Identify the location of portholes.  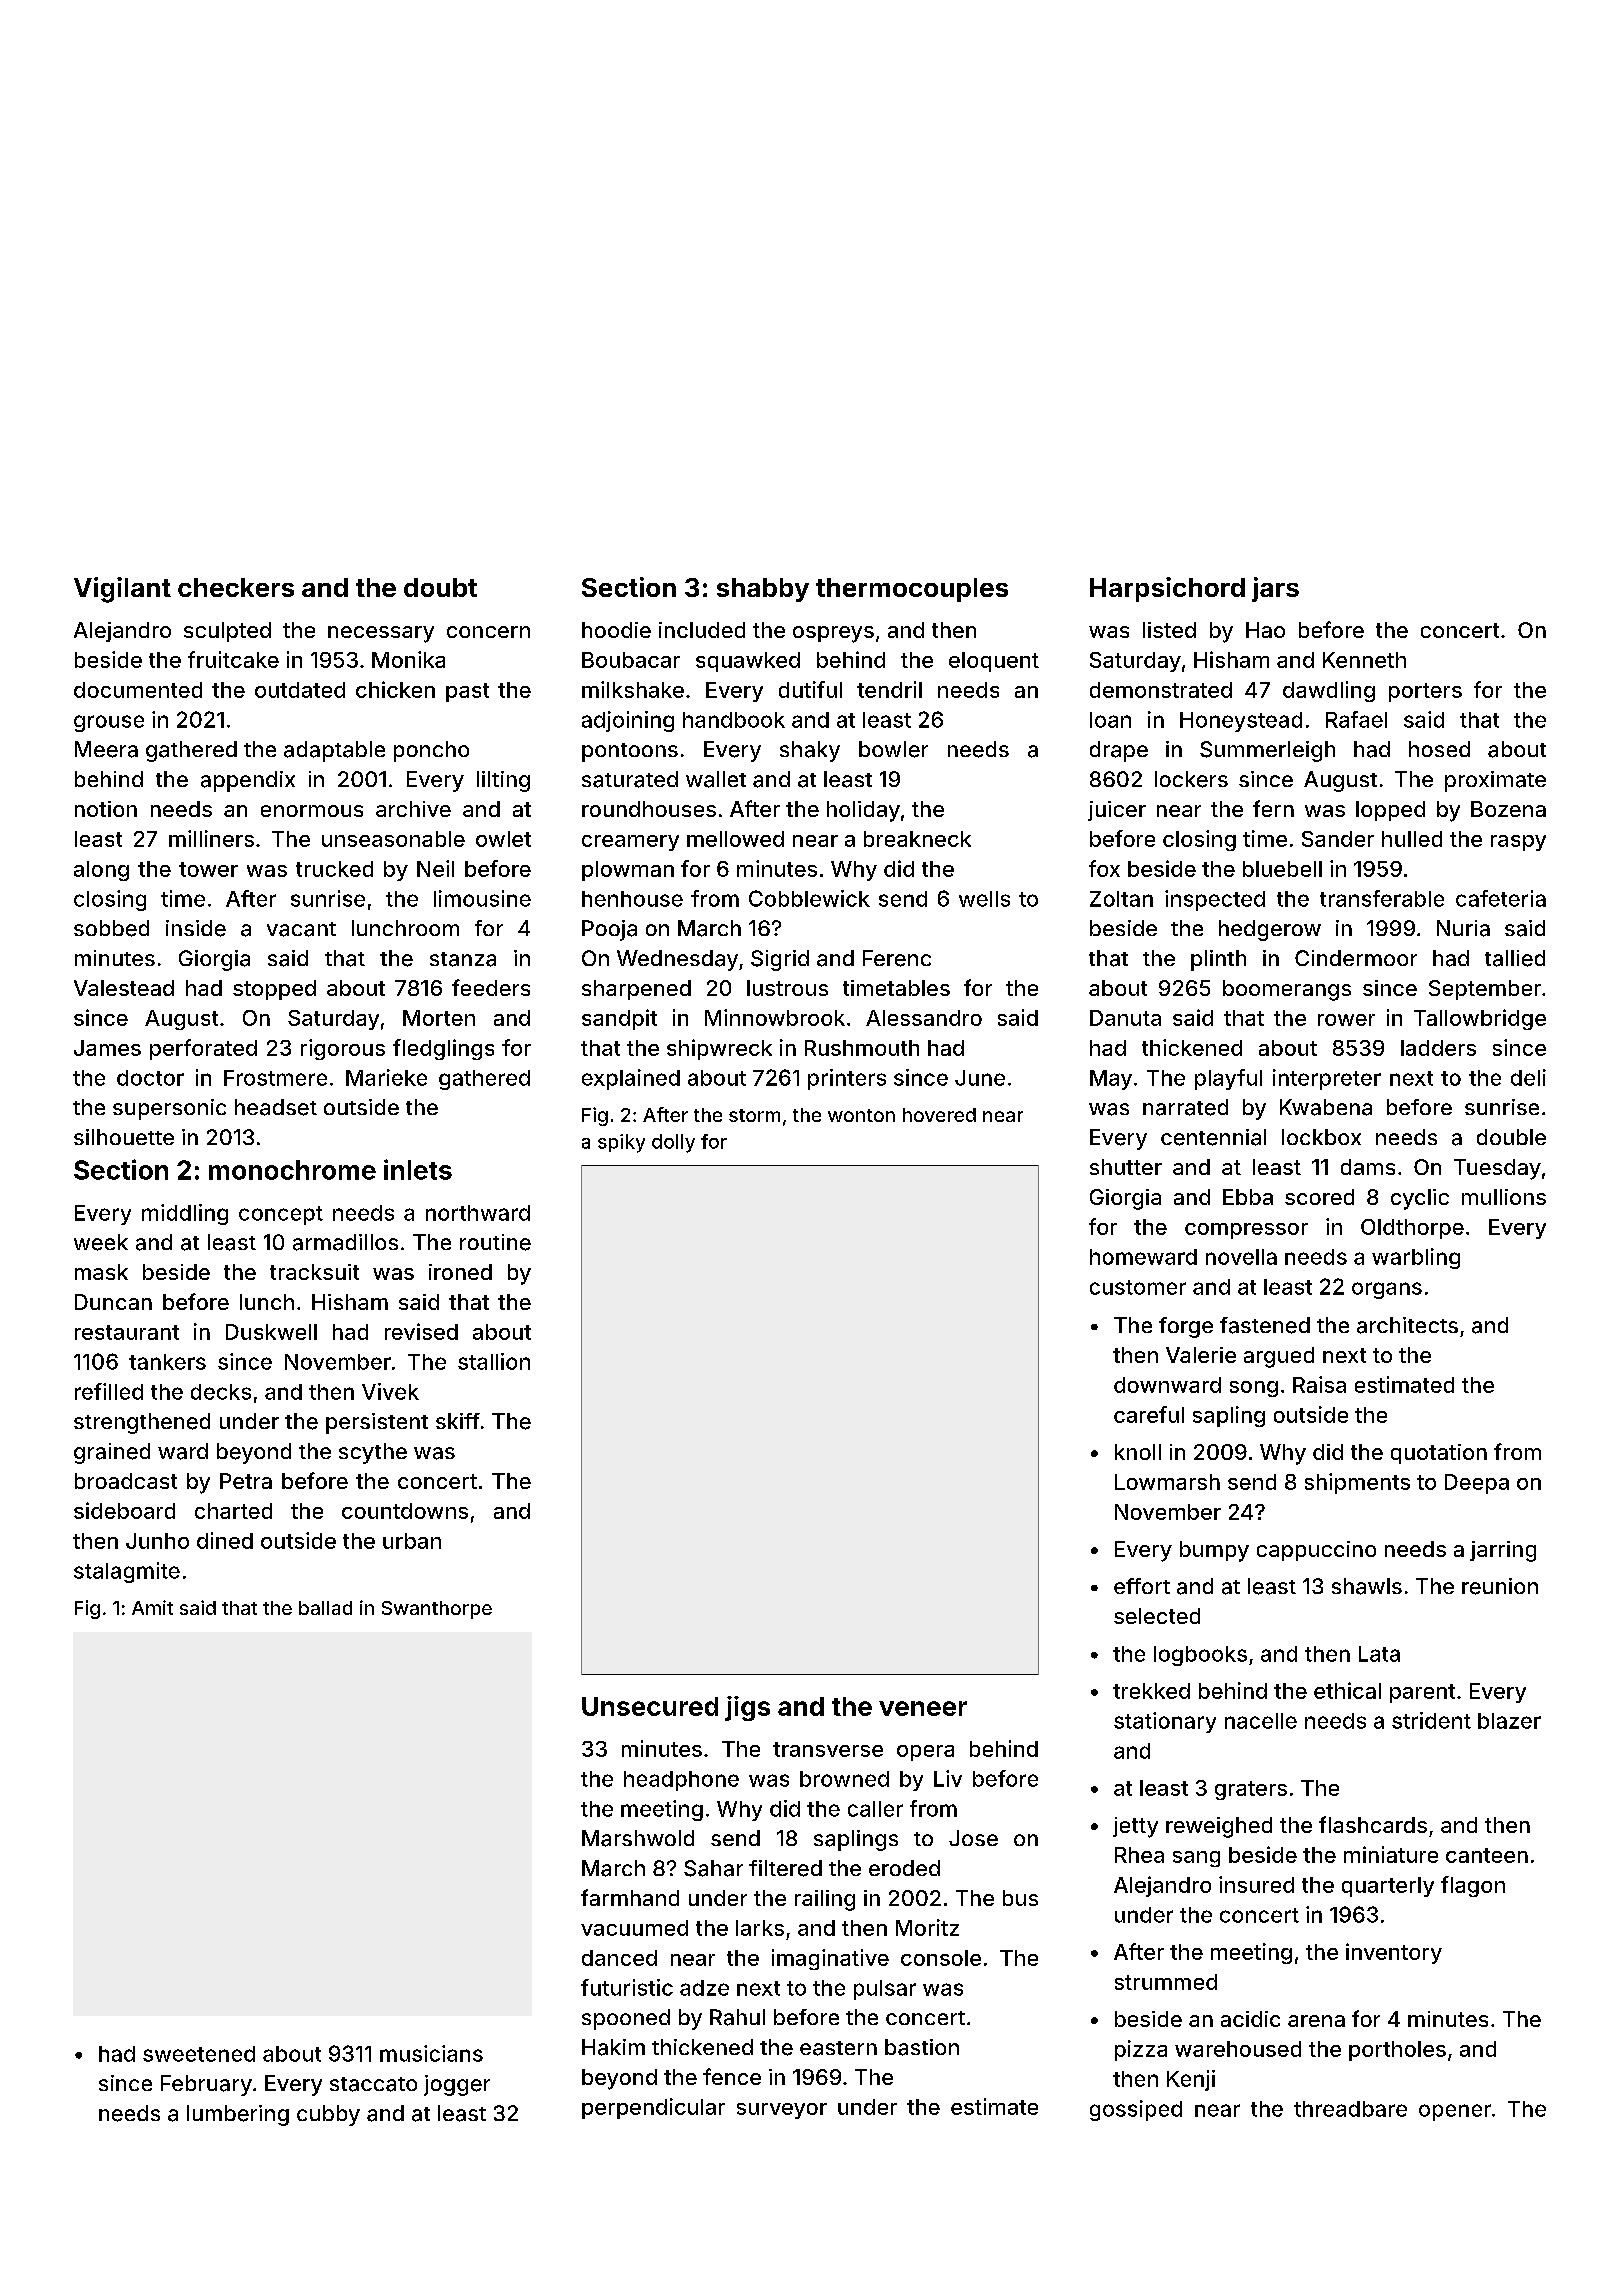
(1397, 2051).
